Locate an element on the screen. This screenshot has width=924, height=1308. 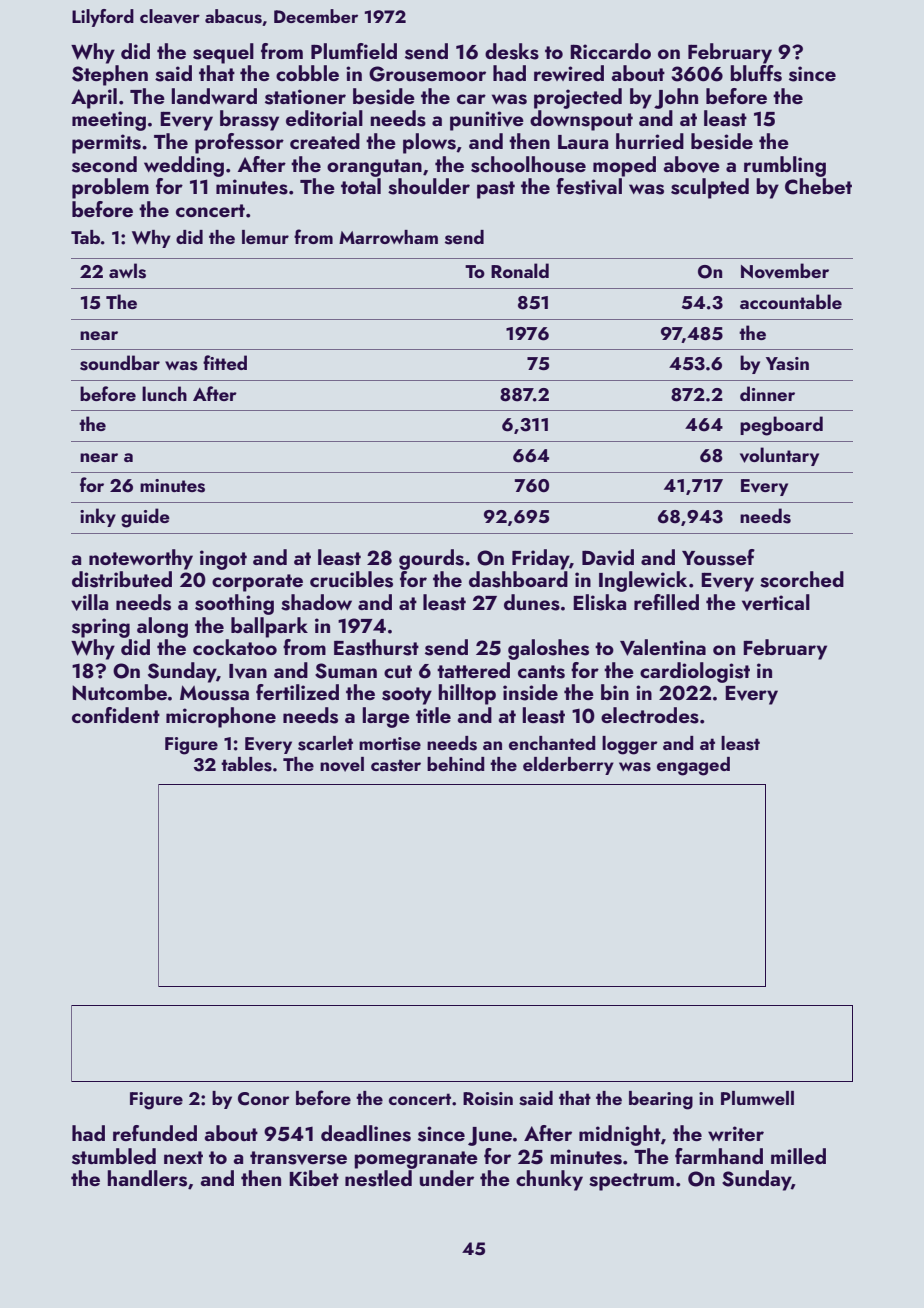
wedding is located at coordinates (184, 166).
